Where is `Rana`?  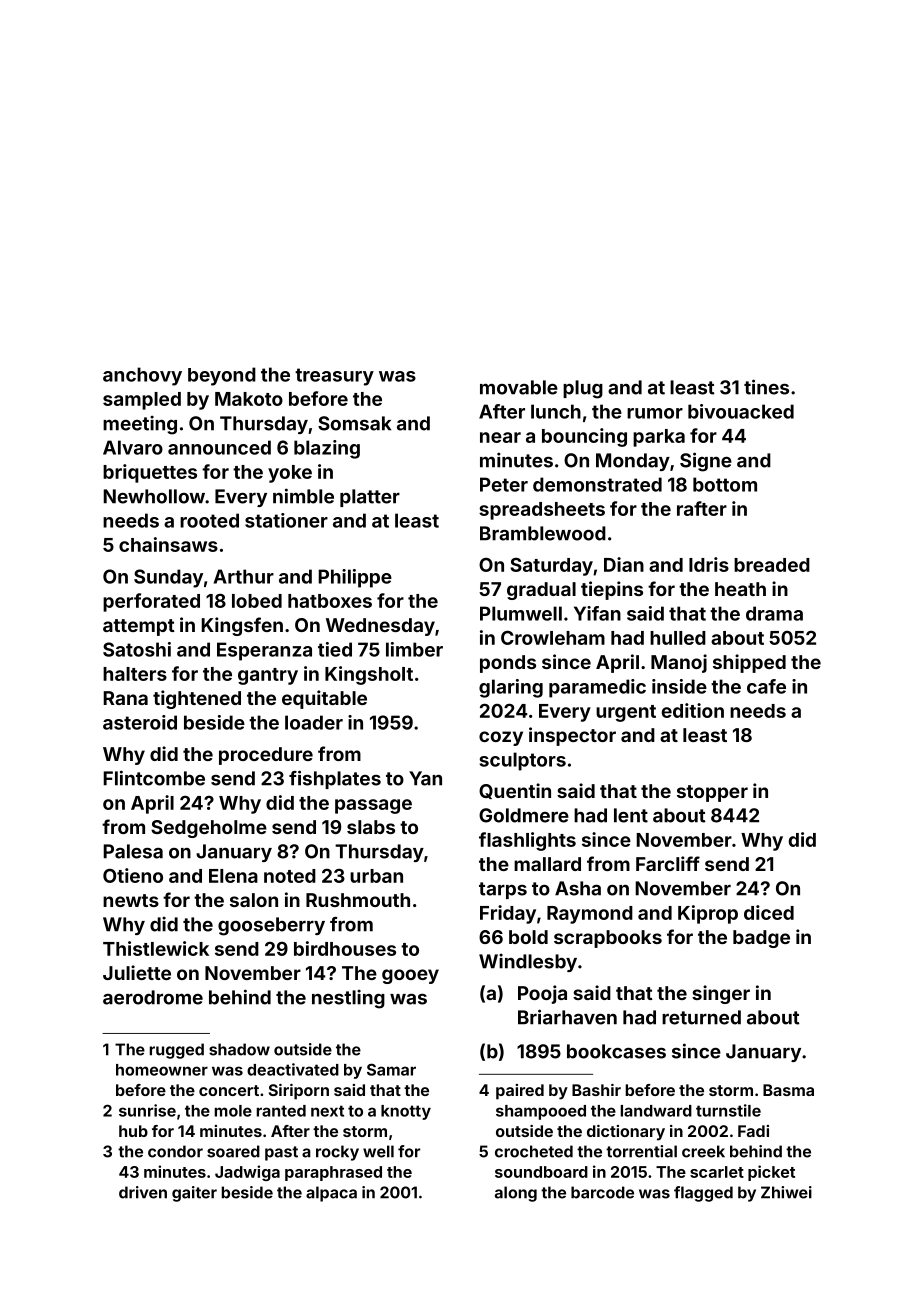
Rana is located at coordinates (125, 698).
